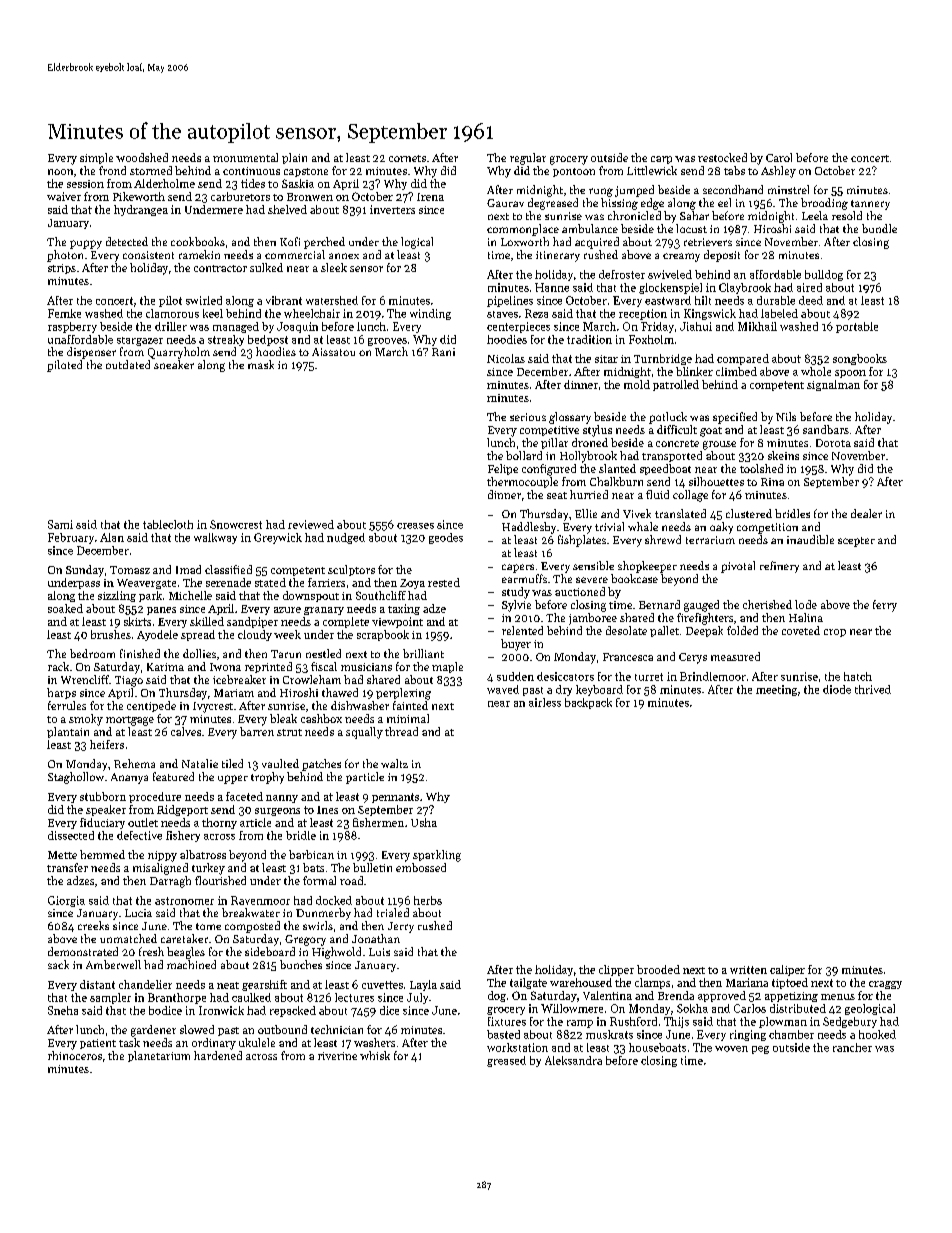 The height and width of the screenshot is (1233, 952). I want to click on winding, so click(430, 314).
